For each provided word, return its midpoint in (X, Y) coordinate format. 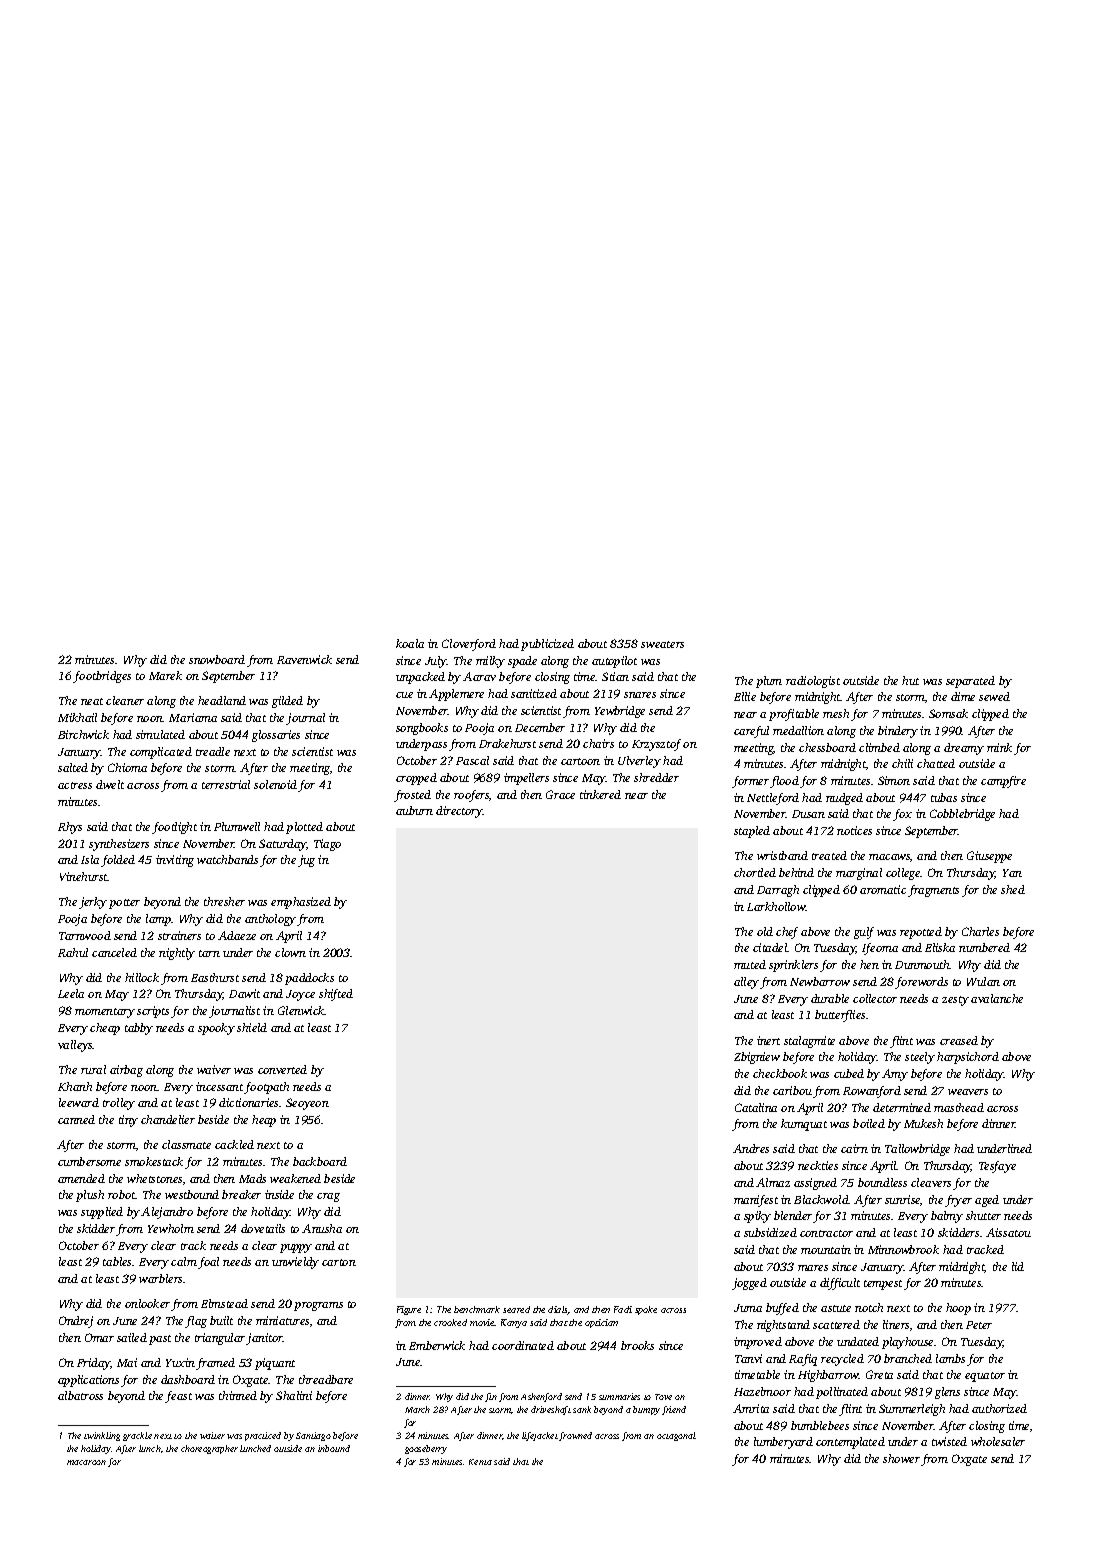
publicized (547, 645)
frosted (412, 796)
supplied (102, 1213)
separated (970, 682)
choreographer (209, 1449)
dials (558, 1310)
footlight (174, 828)
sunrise (903, 1200)
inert (768, 1040)
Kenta (480, 1462)
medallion (798, 730)
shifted (336, 995)
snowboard (217, 659)
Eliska (940, 947)
